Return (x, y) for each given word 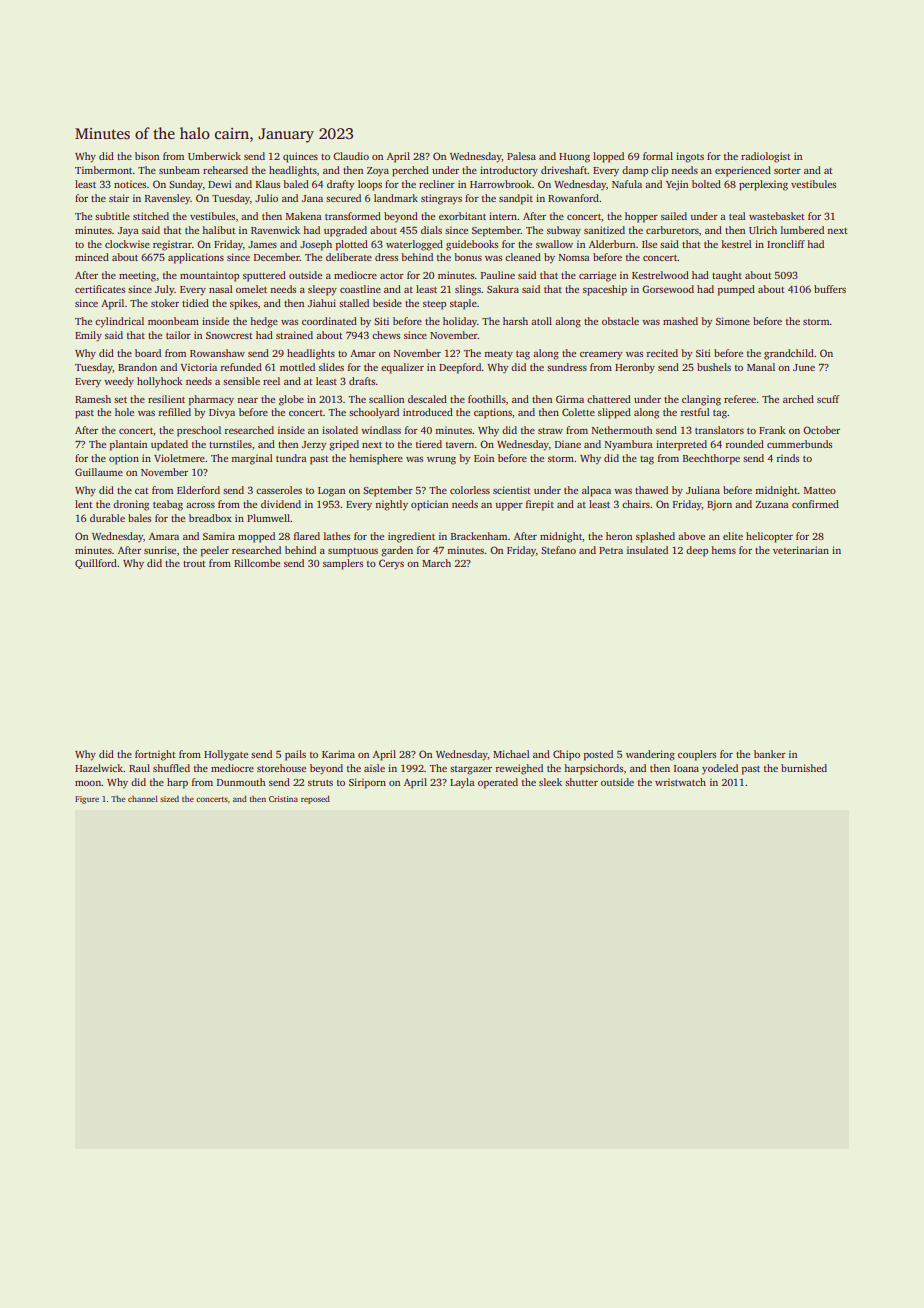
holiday (460, 322)
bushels (714, 367)
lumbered (802, 230)
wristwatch (680, 782)
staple (463, 304)
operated (498, 783)
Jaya (128, 232)
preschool (199, 431)
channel (143, 798)
